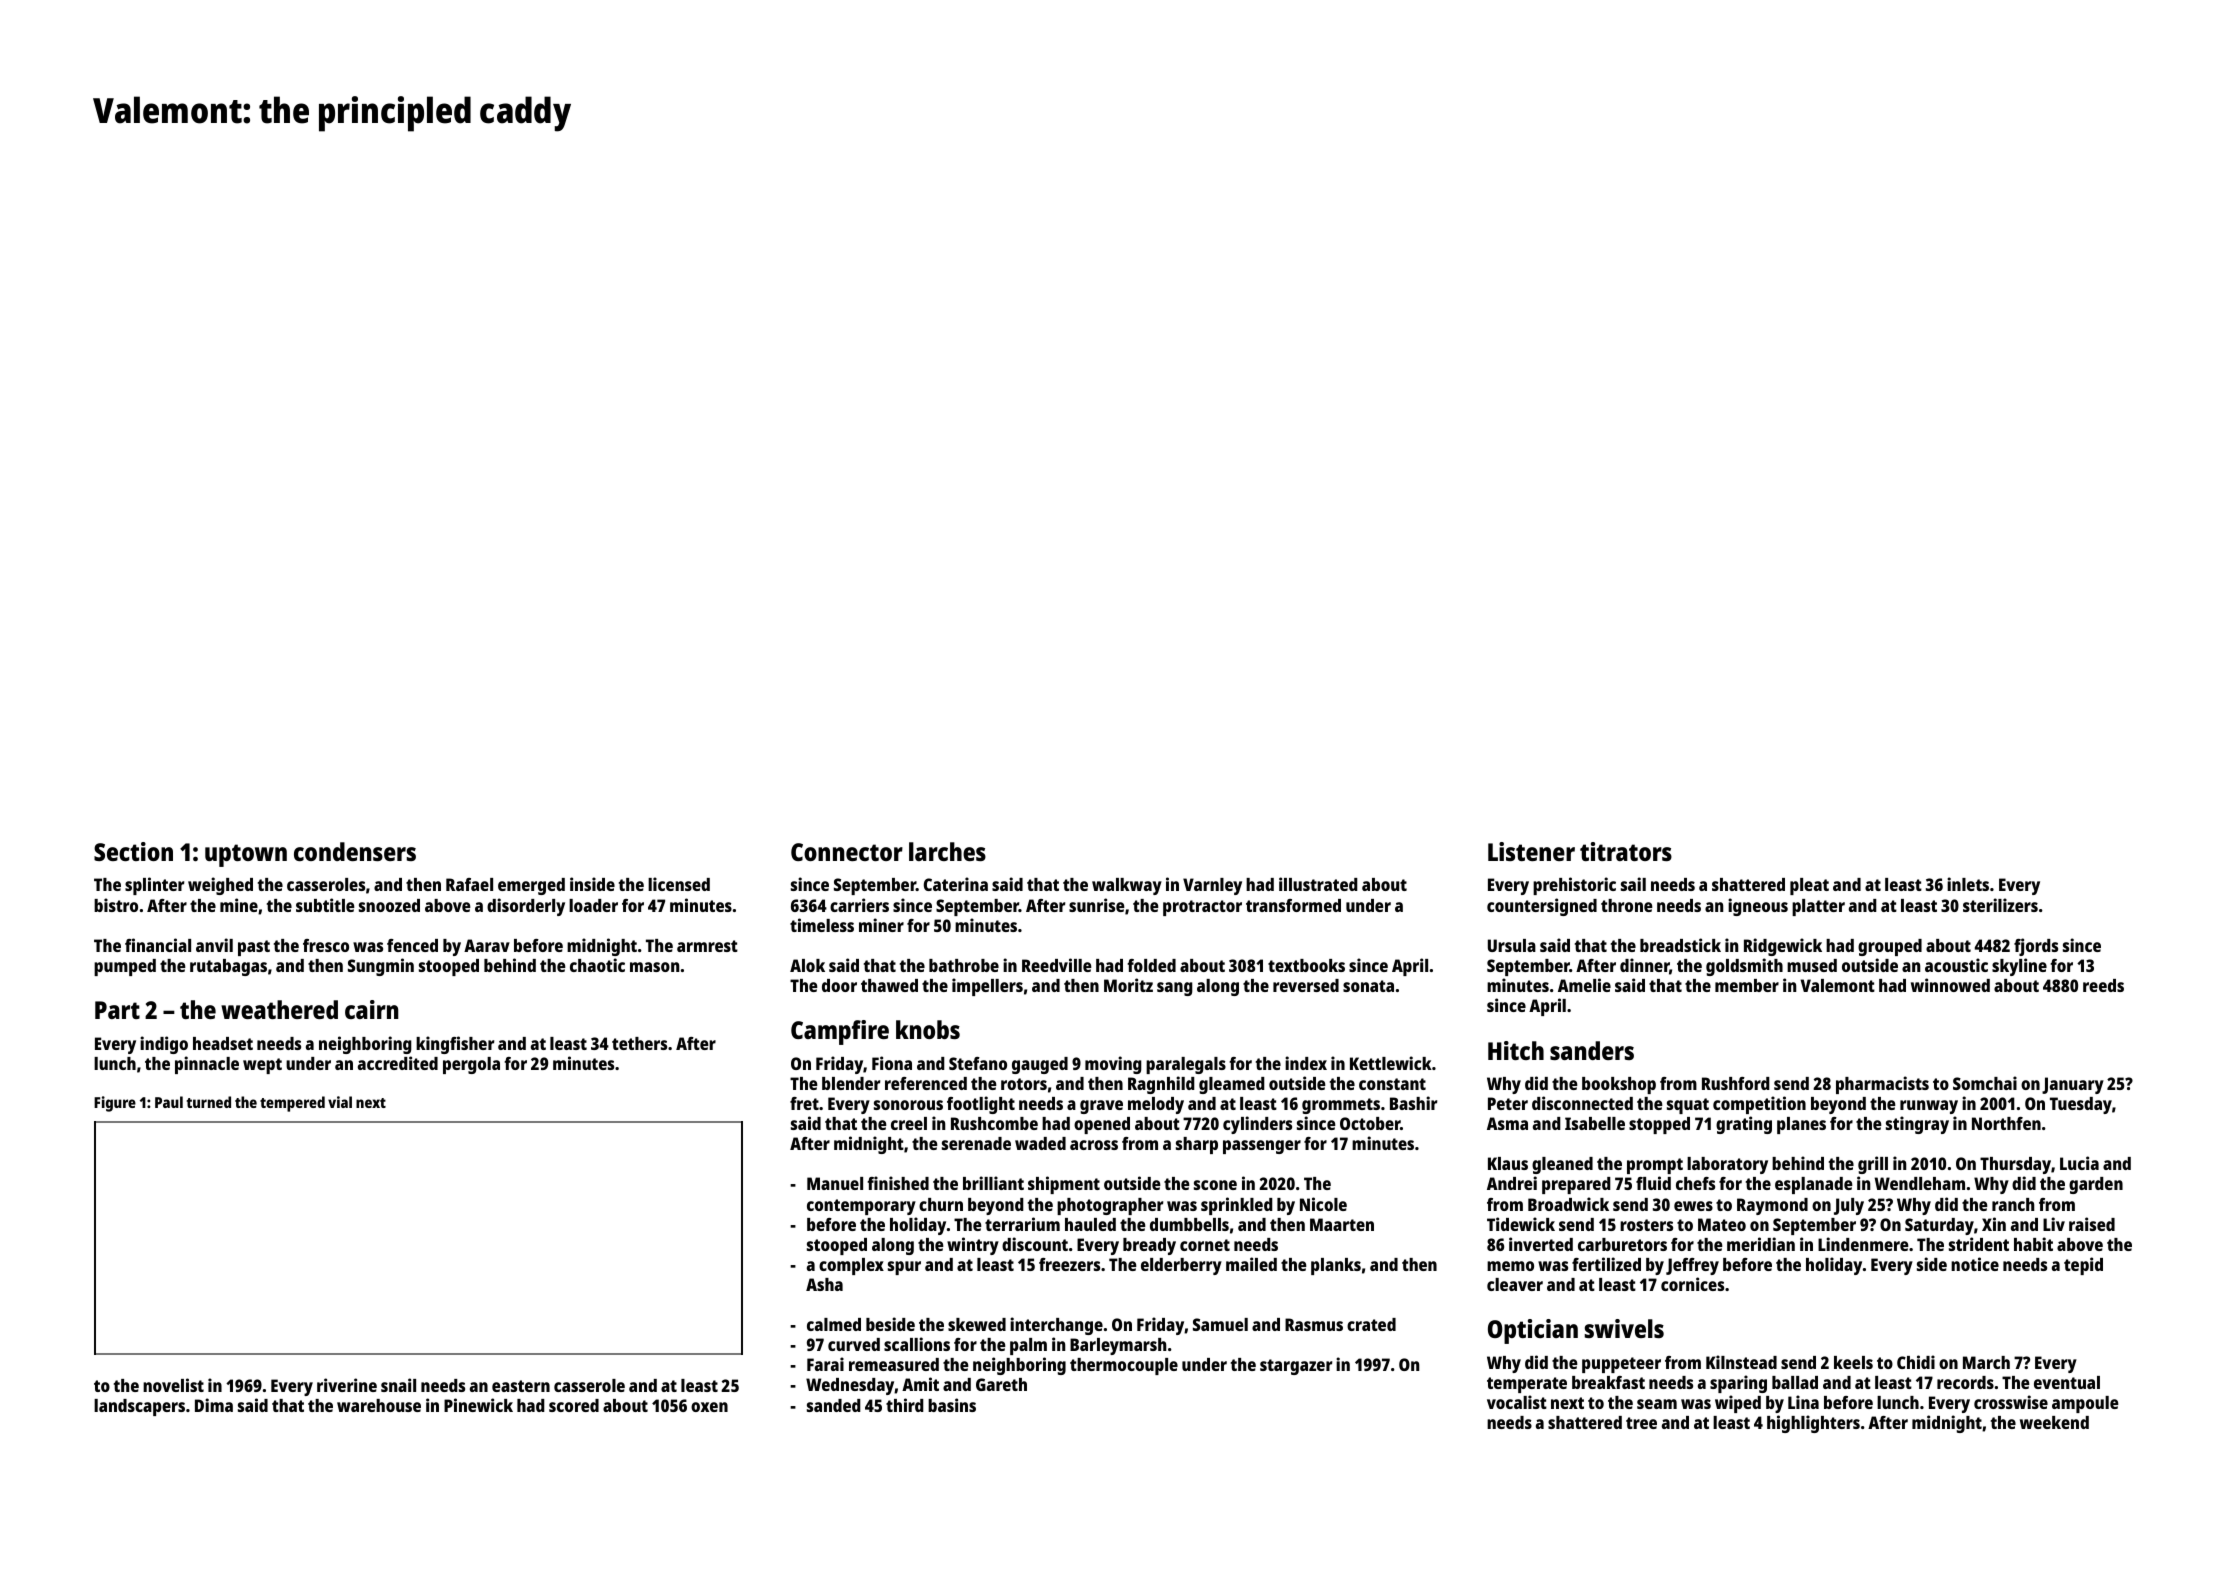 The image size is (2230, 1577). Describe the element at coordinates (340, 1102) in the screenshot. I see `vial` at that location.
